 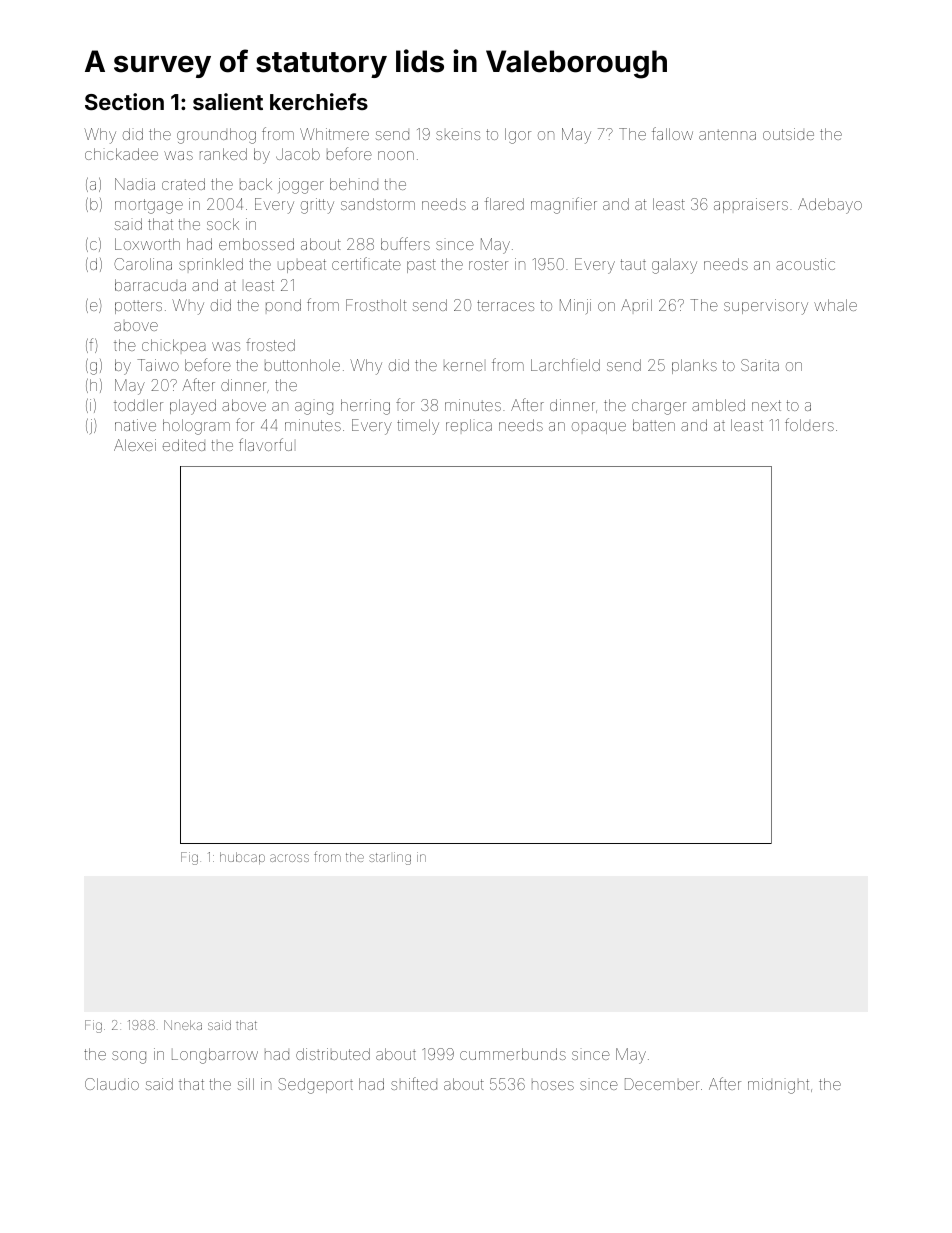 I want to click on folders, so click(x=809, y=424).
